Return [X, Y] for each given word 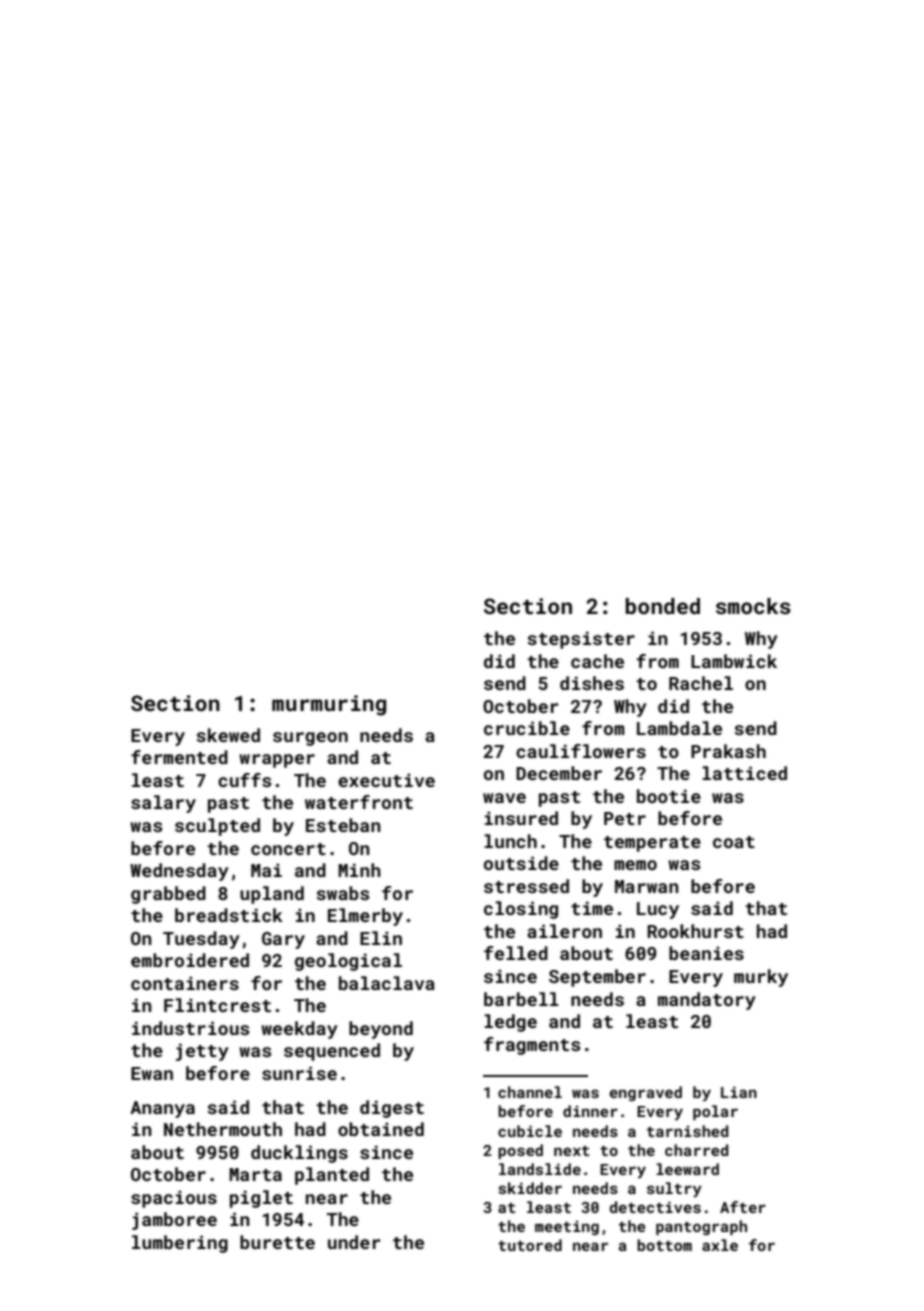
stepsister [581, 640]
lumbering [180, 1244]
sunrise [299, 1073]
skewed [228, 735]
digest [392, 1109]
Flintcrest [217, 1005]
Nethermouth [223, 1129]
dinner [590, 1111]
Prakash [728, 751]
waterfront [359, 802]
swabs [342, 893]
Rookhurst [695, 931]
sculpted [217, 827]
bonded [663, 606]
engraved [646, 1093]
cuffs [244, 780]
